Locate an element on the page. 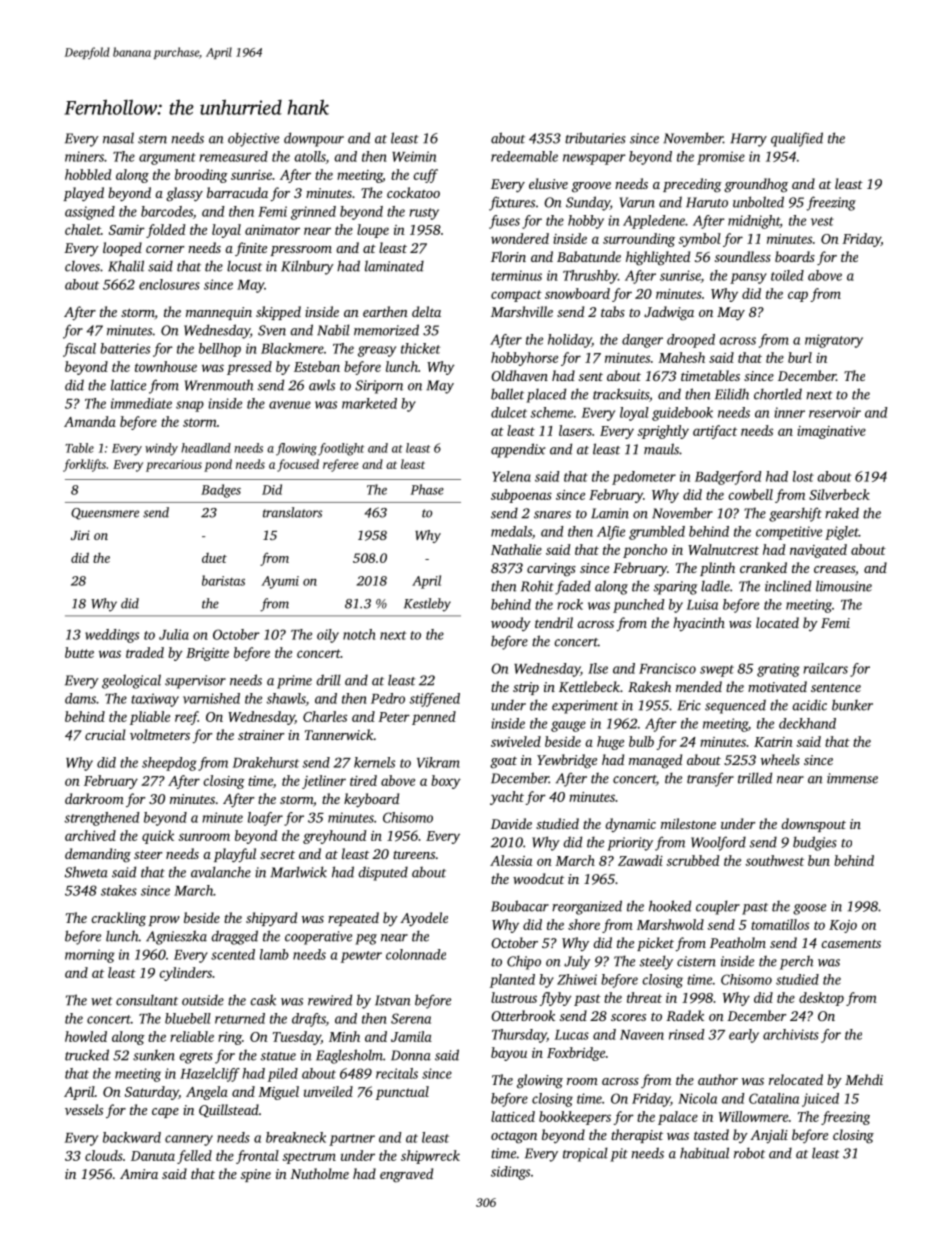  woody is located at coordinates (511, 624).
